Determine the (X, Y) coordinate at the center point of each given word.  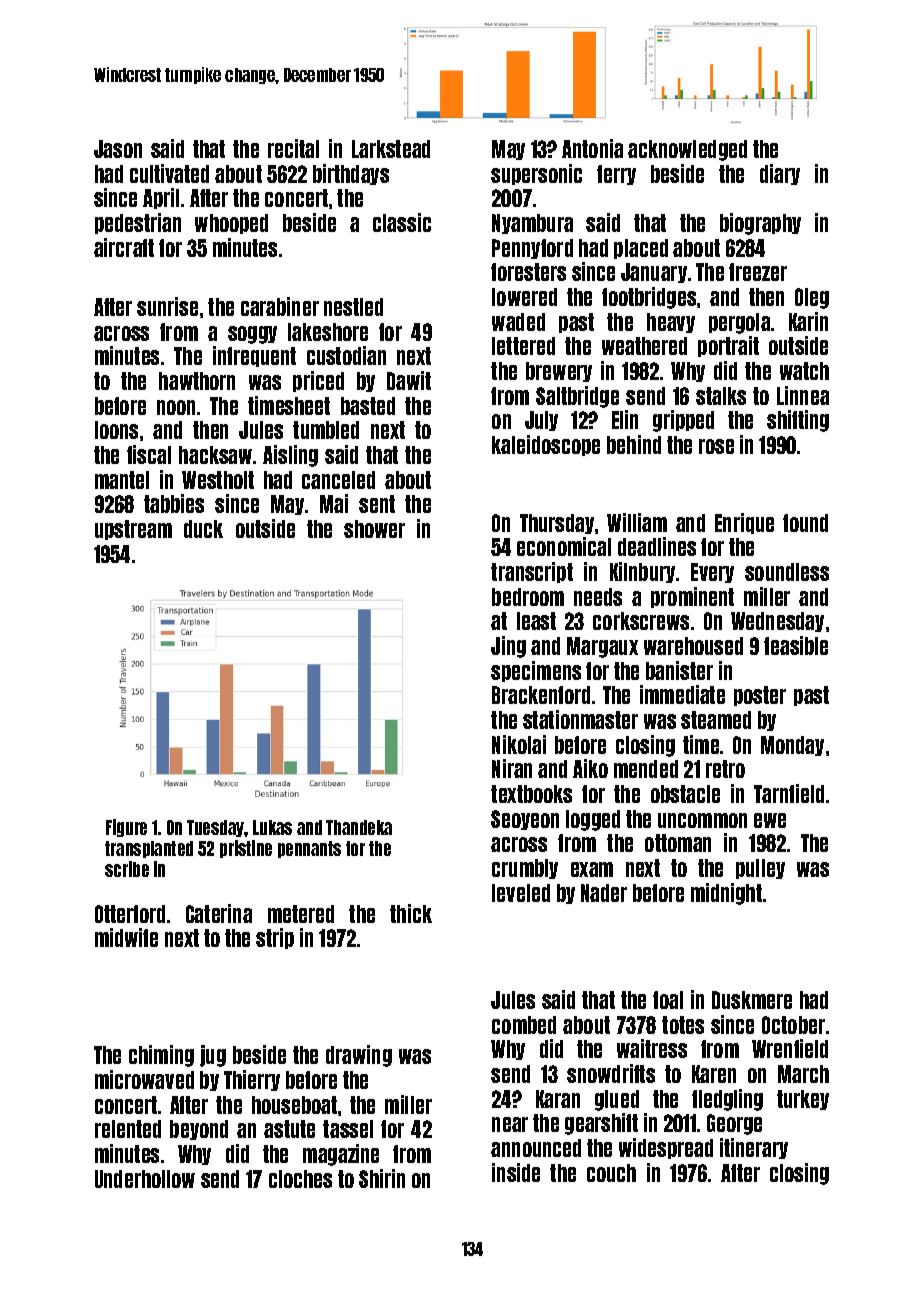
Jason (118, 149)
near (510, 1124)
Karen (714, 1074)
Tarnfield (789, 793)
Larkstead (391, 149)
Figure (126, 828)
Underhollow (145, 1179)
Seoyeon (525, 820)
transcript (532, 572)
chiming (161, 1056)
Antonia (592, 148)
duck (203, 529)
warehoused (693, 646)
